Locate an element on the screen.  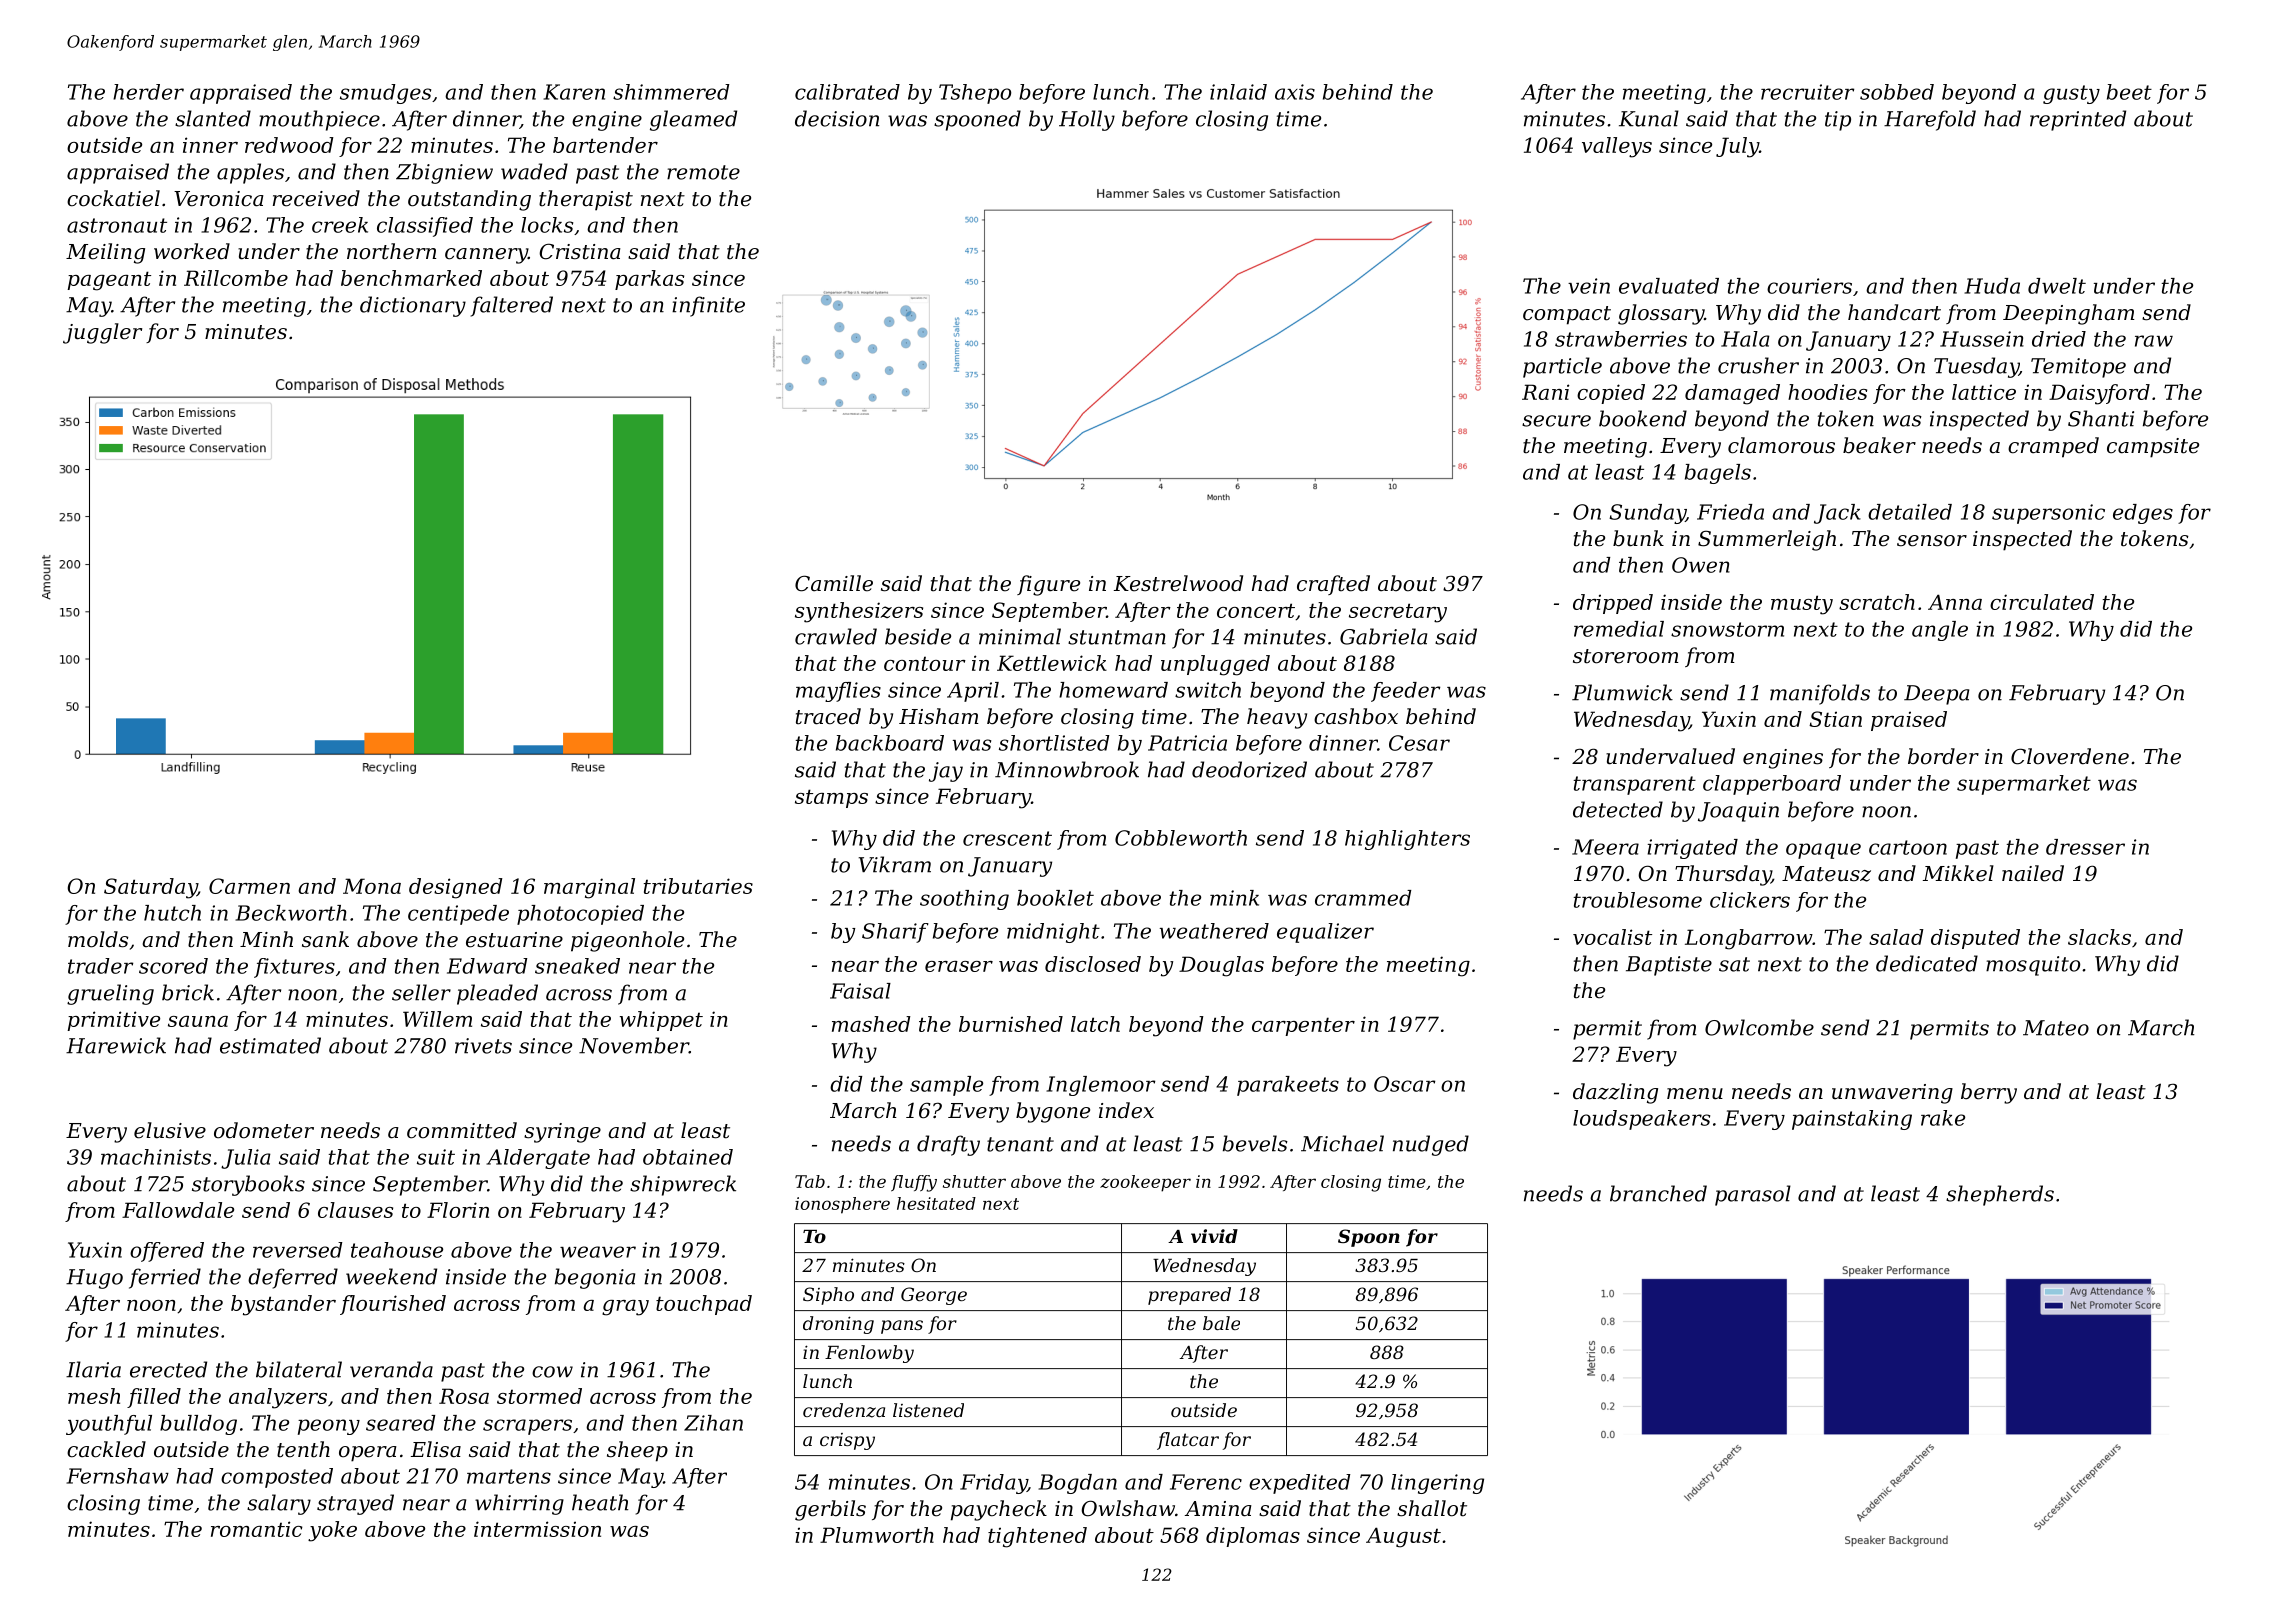
romantic is located at coordinates (257, 1529).
